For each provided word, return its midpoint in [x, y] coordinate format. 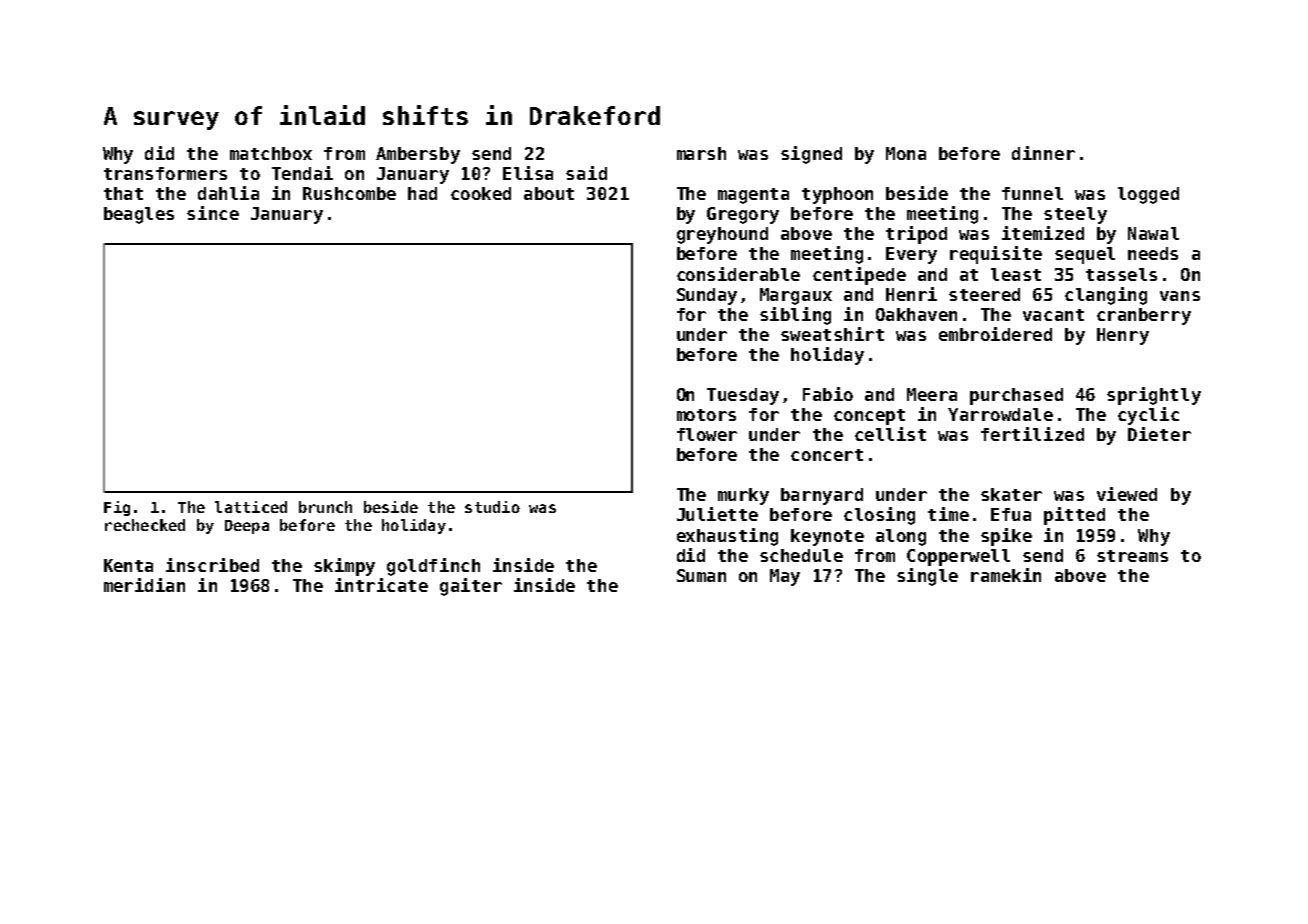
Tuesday [743, 396]
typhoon [837, 195]
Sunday [707, 296]
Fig [117, 508]
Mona [906, 153]
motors [706, 415]
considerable [738, 274]
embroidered [995, 334]
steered [984, 294]
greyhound [722, 235]
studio [492, 507]
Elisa [528, 173]
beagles [139, 215]
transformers [165, 173]
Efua [1011, 514]
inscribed [212, 565]
